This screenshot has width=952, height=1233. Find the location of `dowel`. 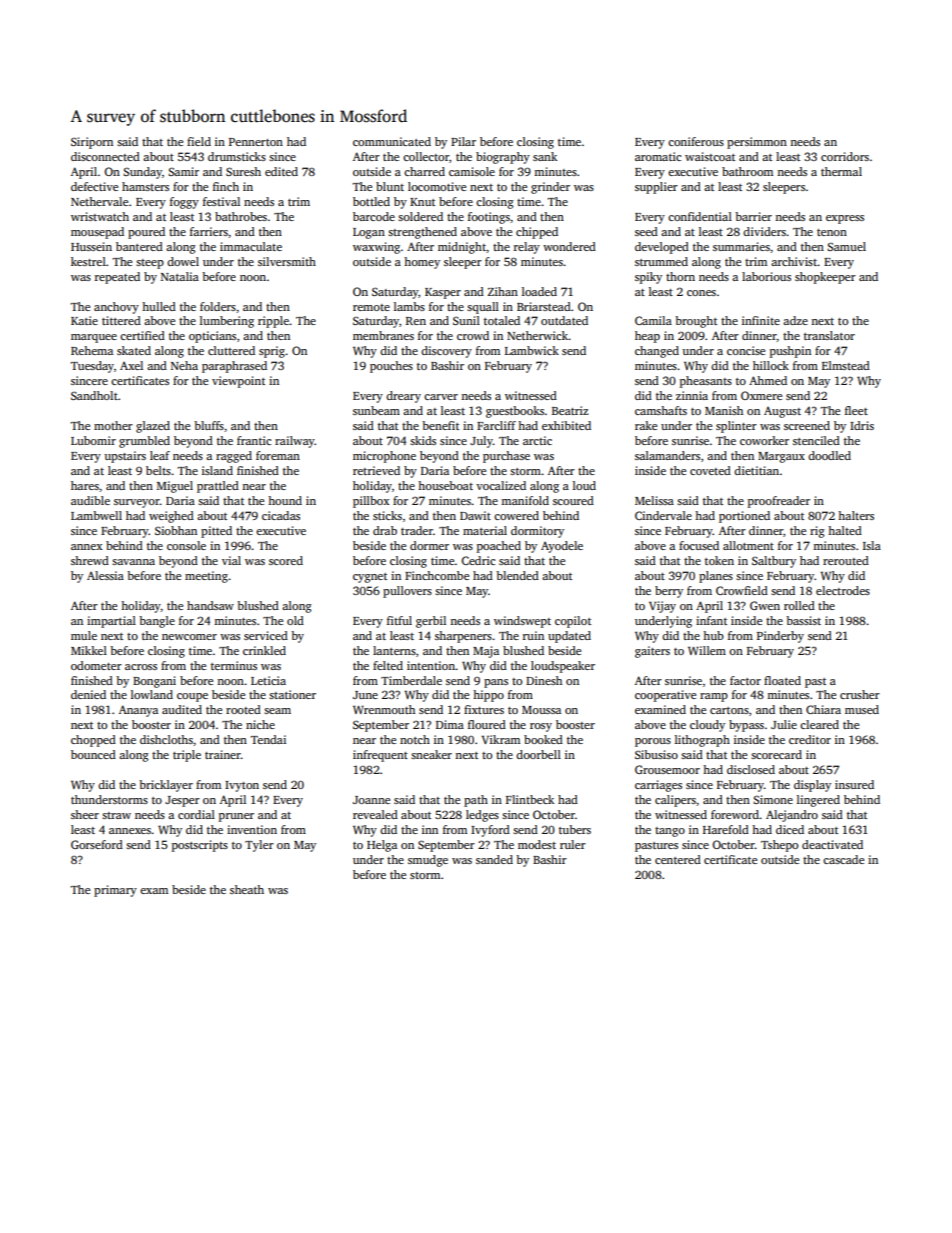

dowel is located at coordinates (183, 261).
